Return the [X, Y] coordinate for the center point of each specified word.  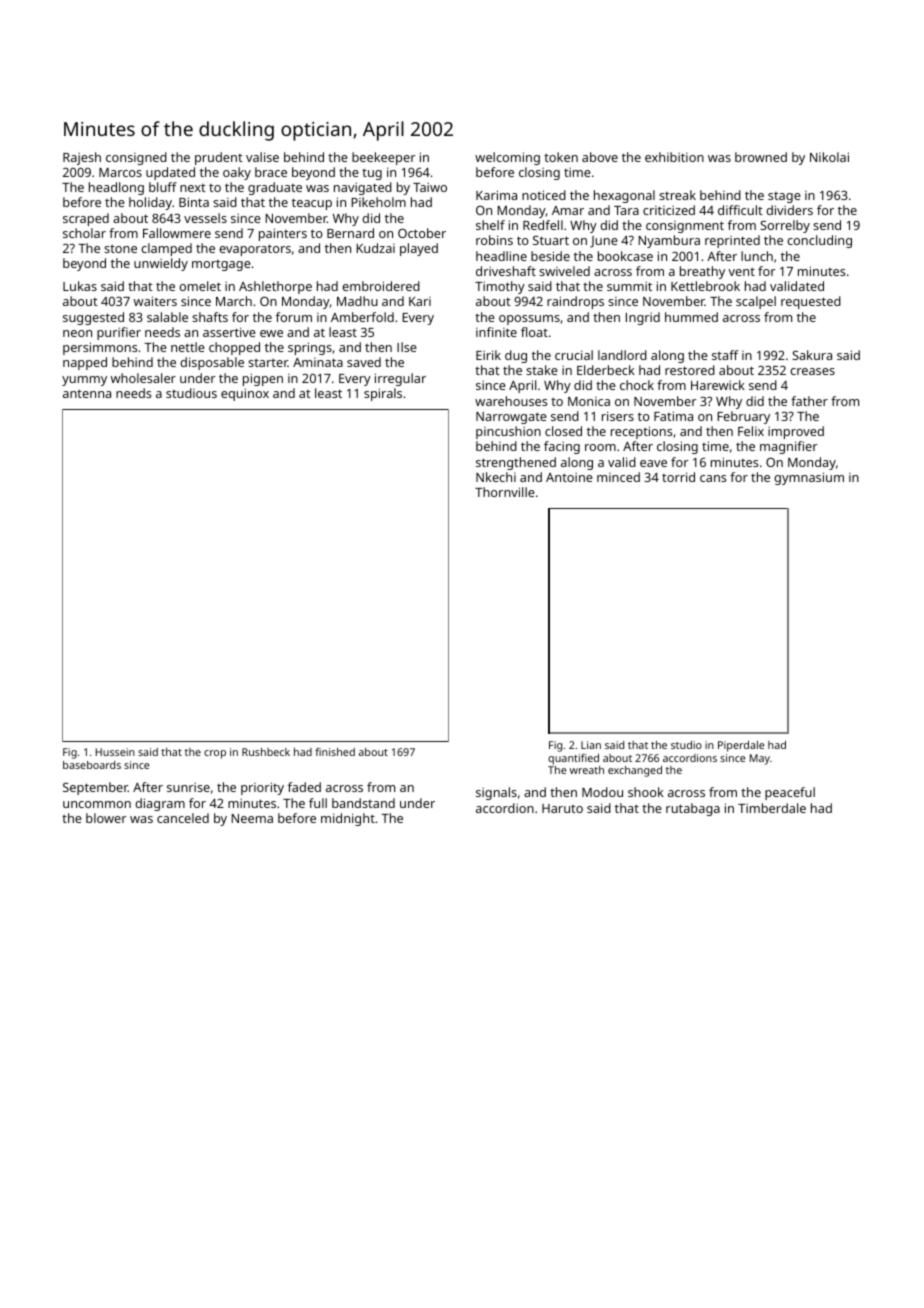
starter [268, 363]
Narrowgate [511, 418]
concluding [819, 241]
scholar [84, 233]
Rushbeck [266, 752]
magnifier [789, 447]
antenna [87, 394]
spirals [383, 394]
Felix [751, 431]
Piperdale [741, 746]
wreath [587, 770]
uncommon [97, 804]
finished [335, 752]
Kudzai [375, 248]
